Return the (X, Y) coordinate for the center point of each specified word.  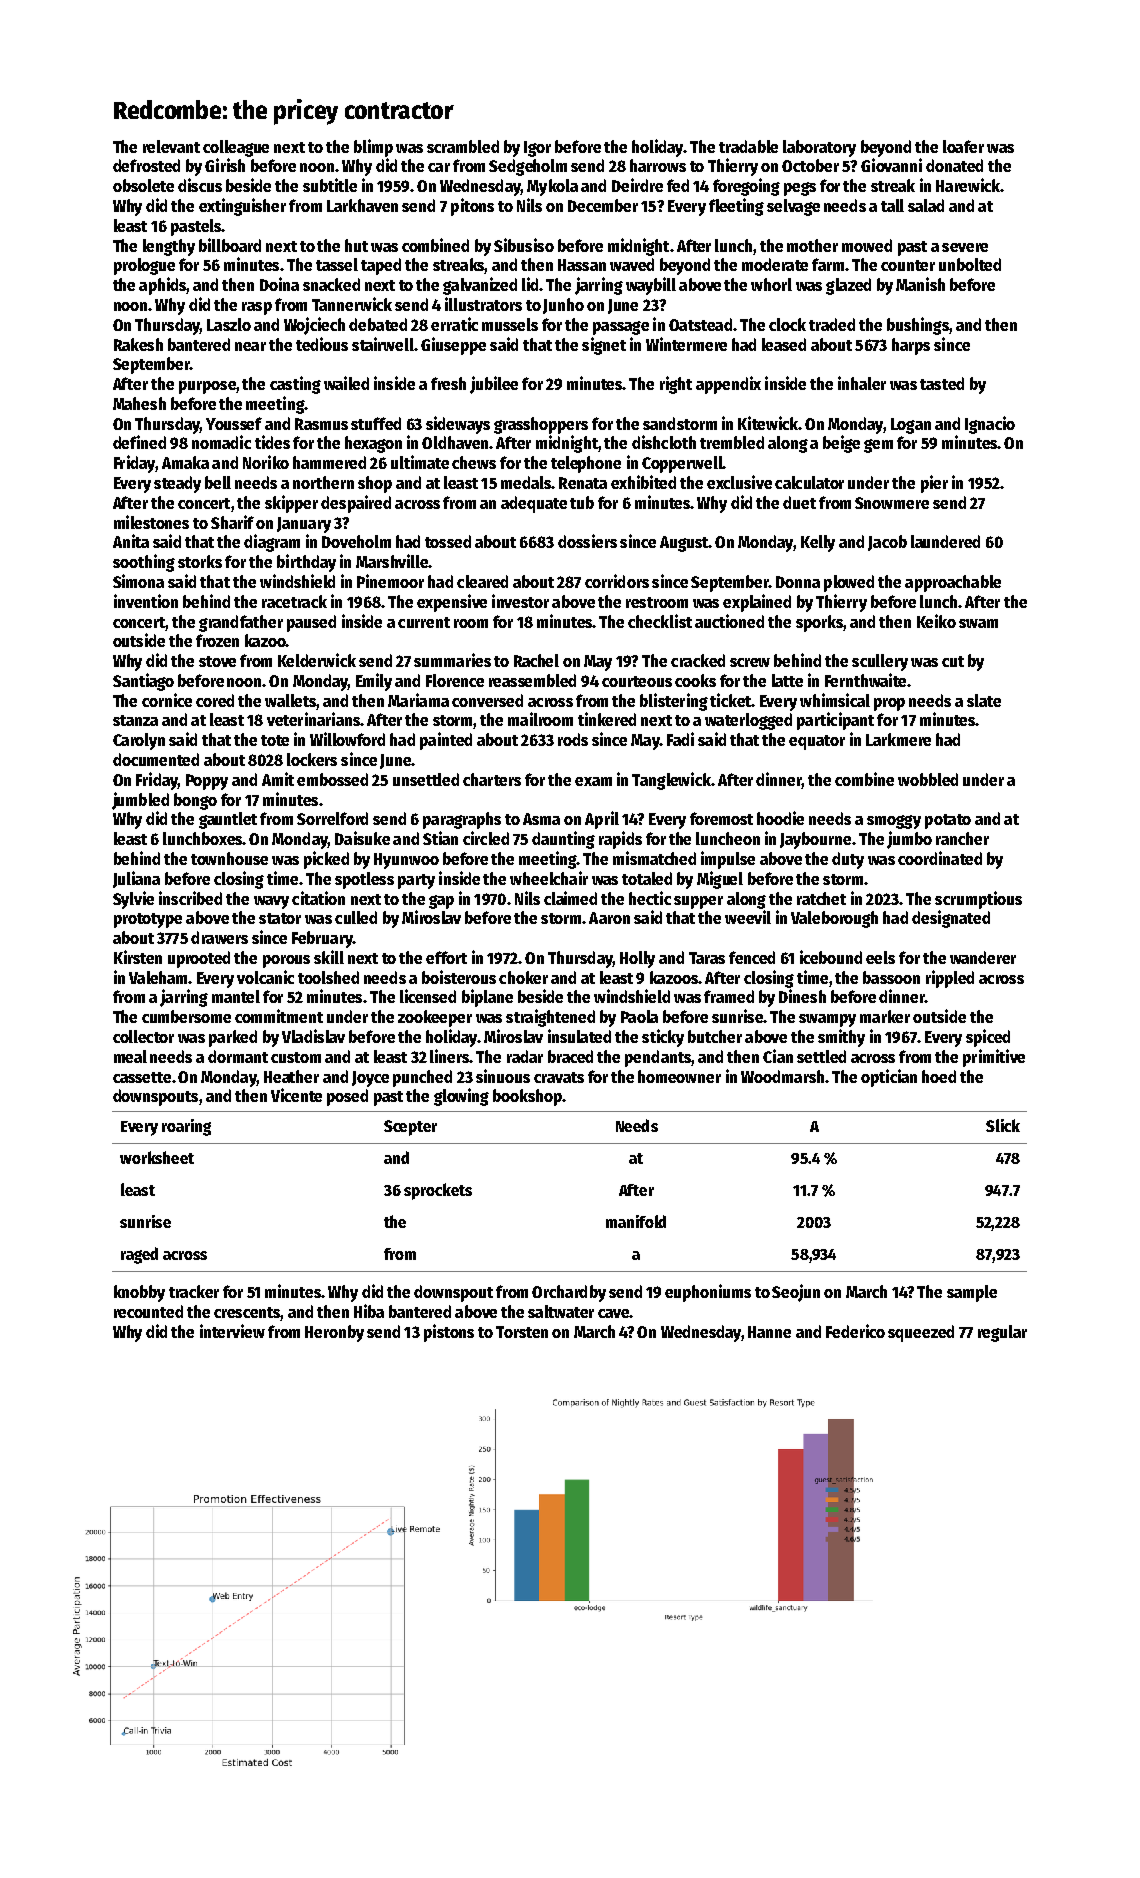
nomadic (221, 442)
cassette (142, 1077)
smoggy (894, 822)
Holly (637, 959)
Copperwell (682, 464)
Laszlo (229, 324)
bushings (918, 326)
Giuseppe (453, 346)
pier (934, 484)
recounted (148, 1311)
